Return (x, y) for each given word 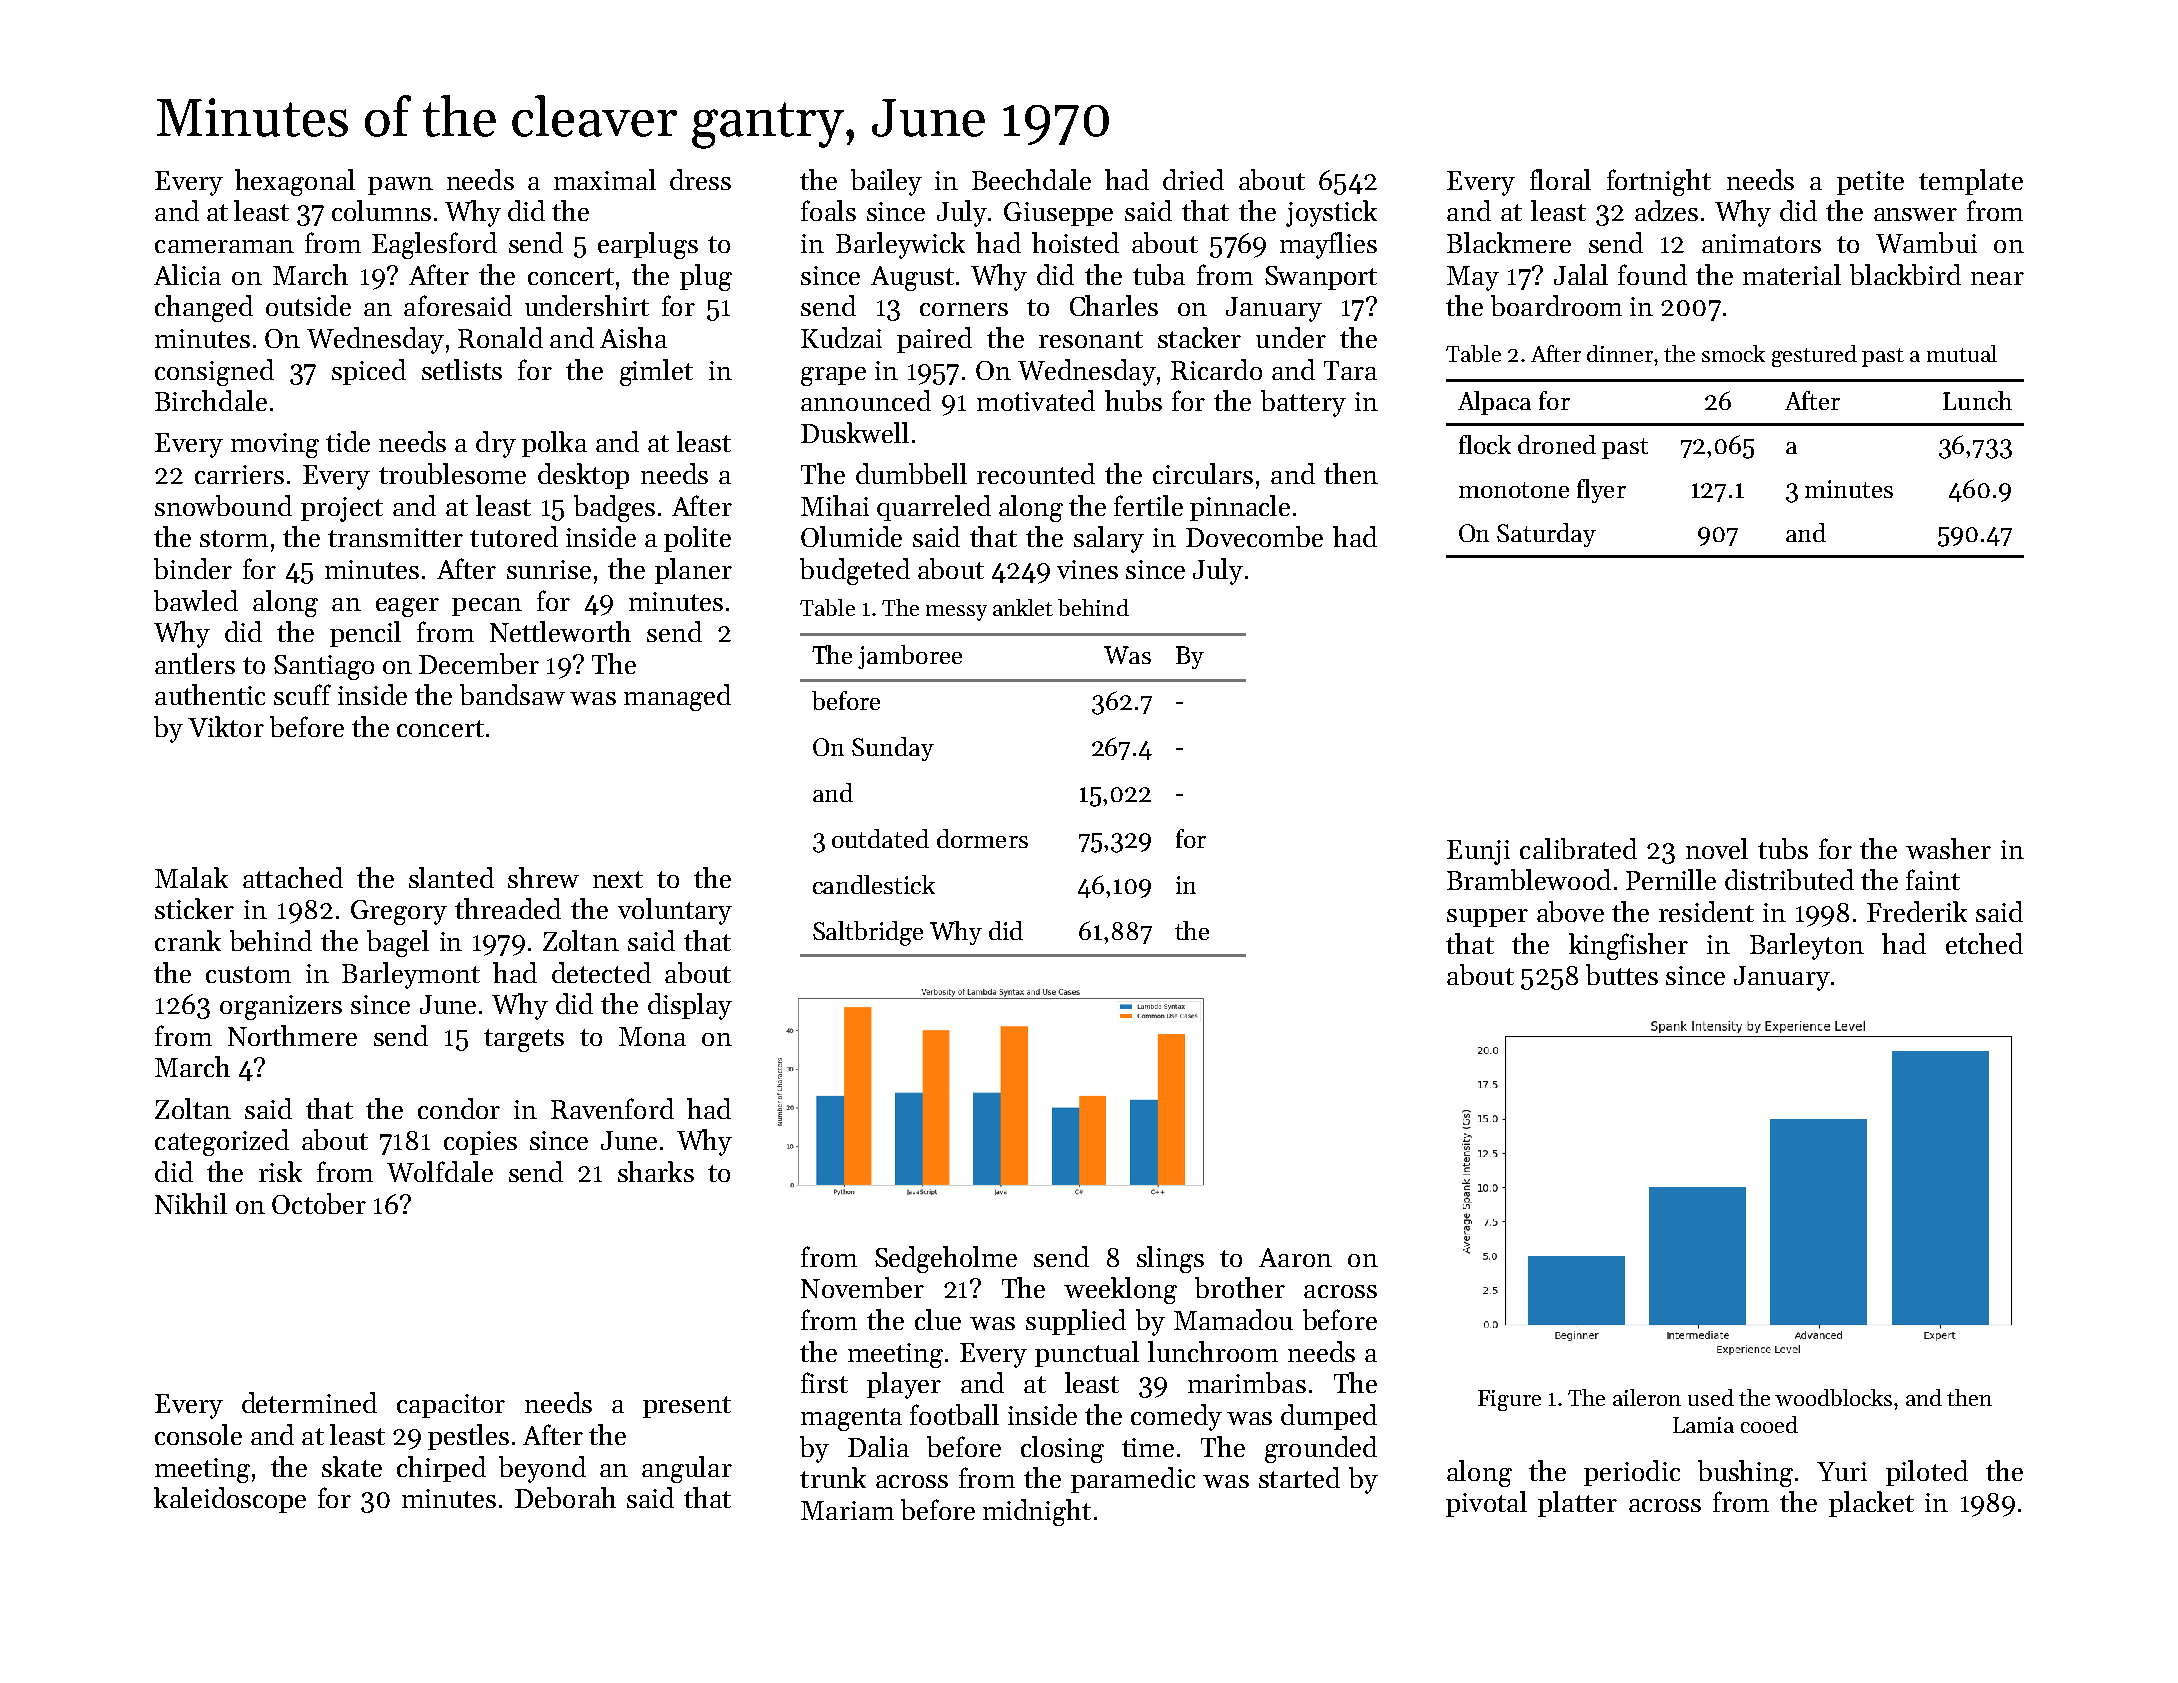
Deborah (565, 1497)
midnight (1037, 1512)
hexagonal (295, 182)
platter (1577, 1504)
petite (1870, 183)
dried (1193, 179)
